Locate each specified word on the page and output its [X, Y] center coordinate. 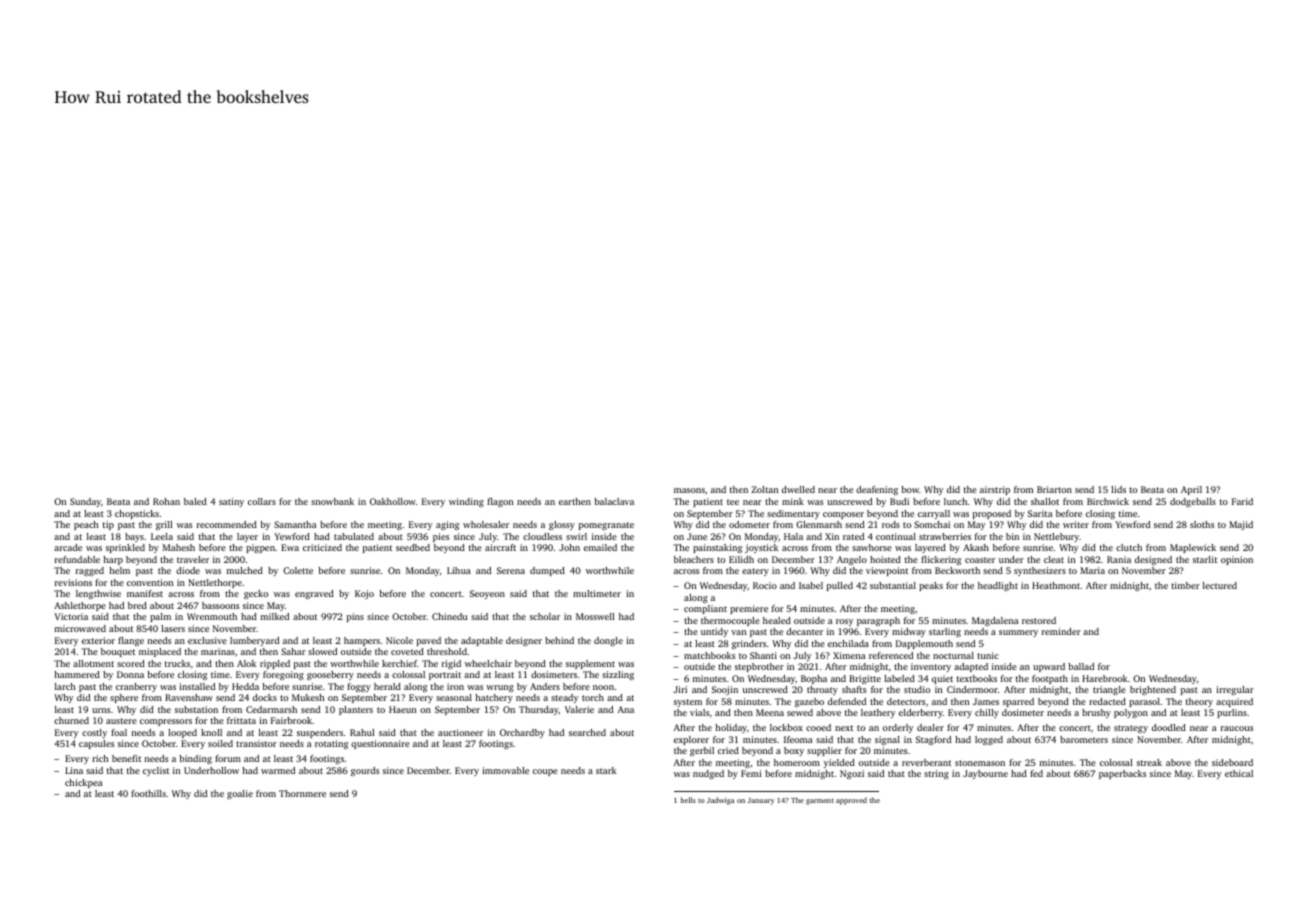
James [986, 701]
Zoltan [764, 489]
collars [262, 501]
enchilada [848, 643]
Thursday [539, 710]
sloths [1202, 524]
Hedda [245, 686]
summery [1018, 633]
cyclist [156, 771]
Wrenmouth [212, 616]
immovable [505, 770]
